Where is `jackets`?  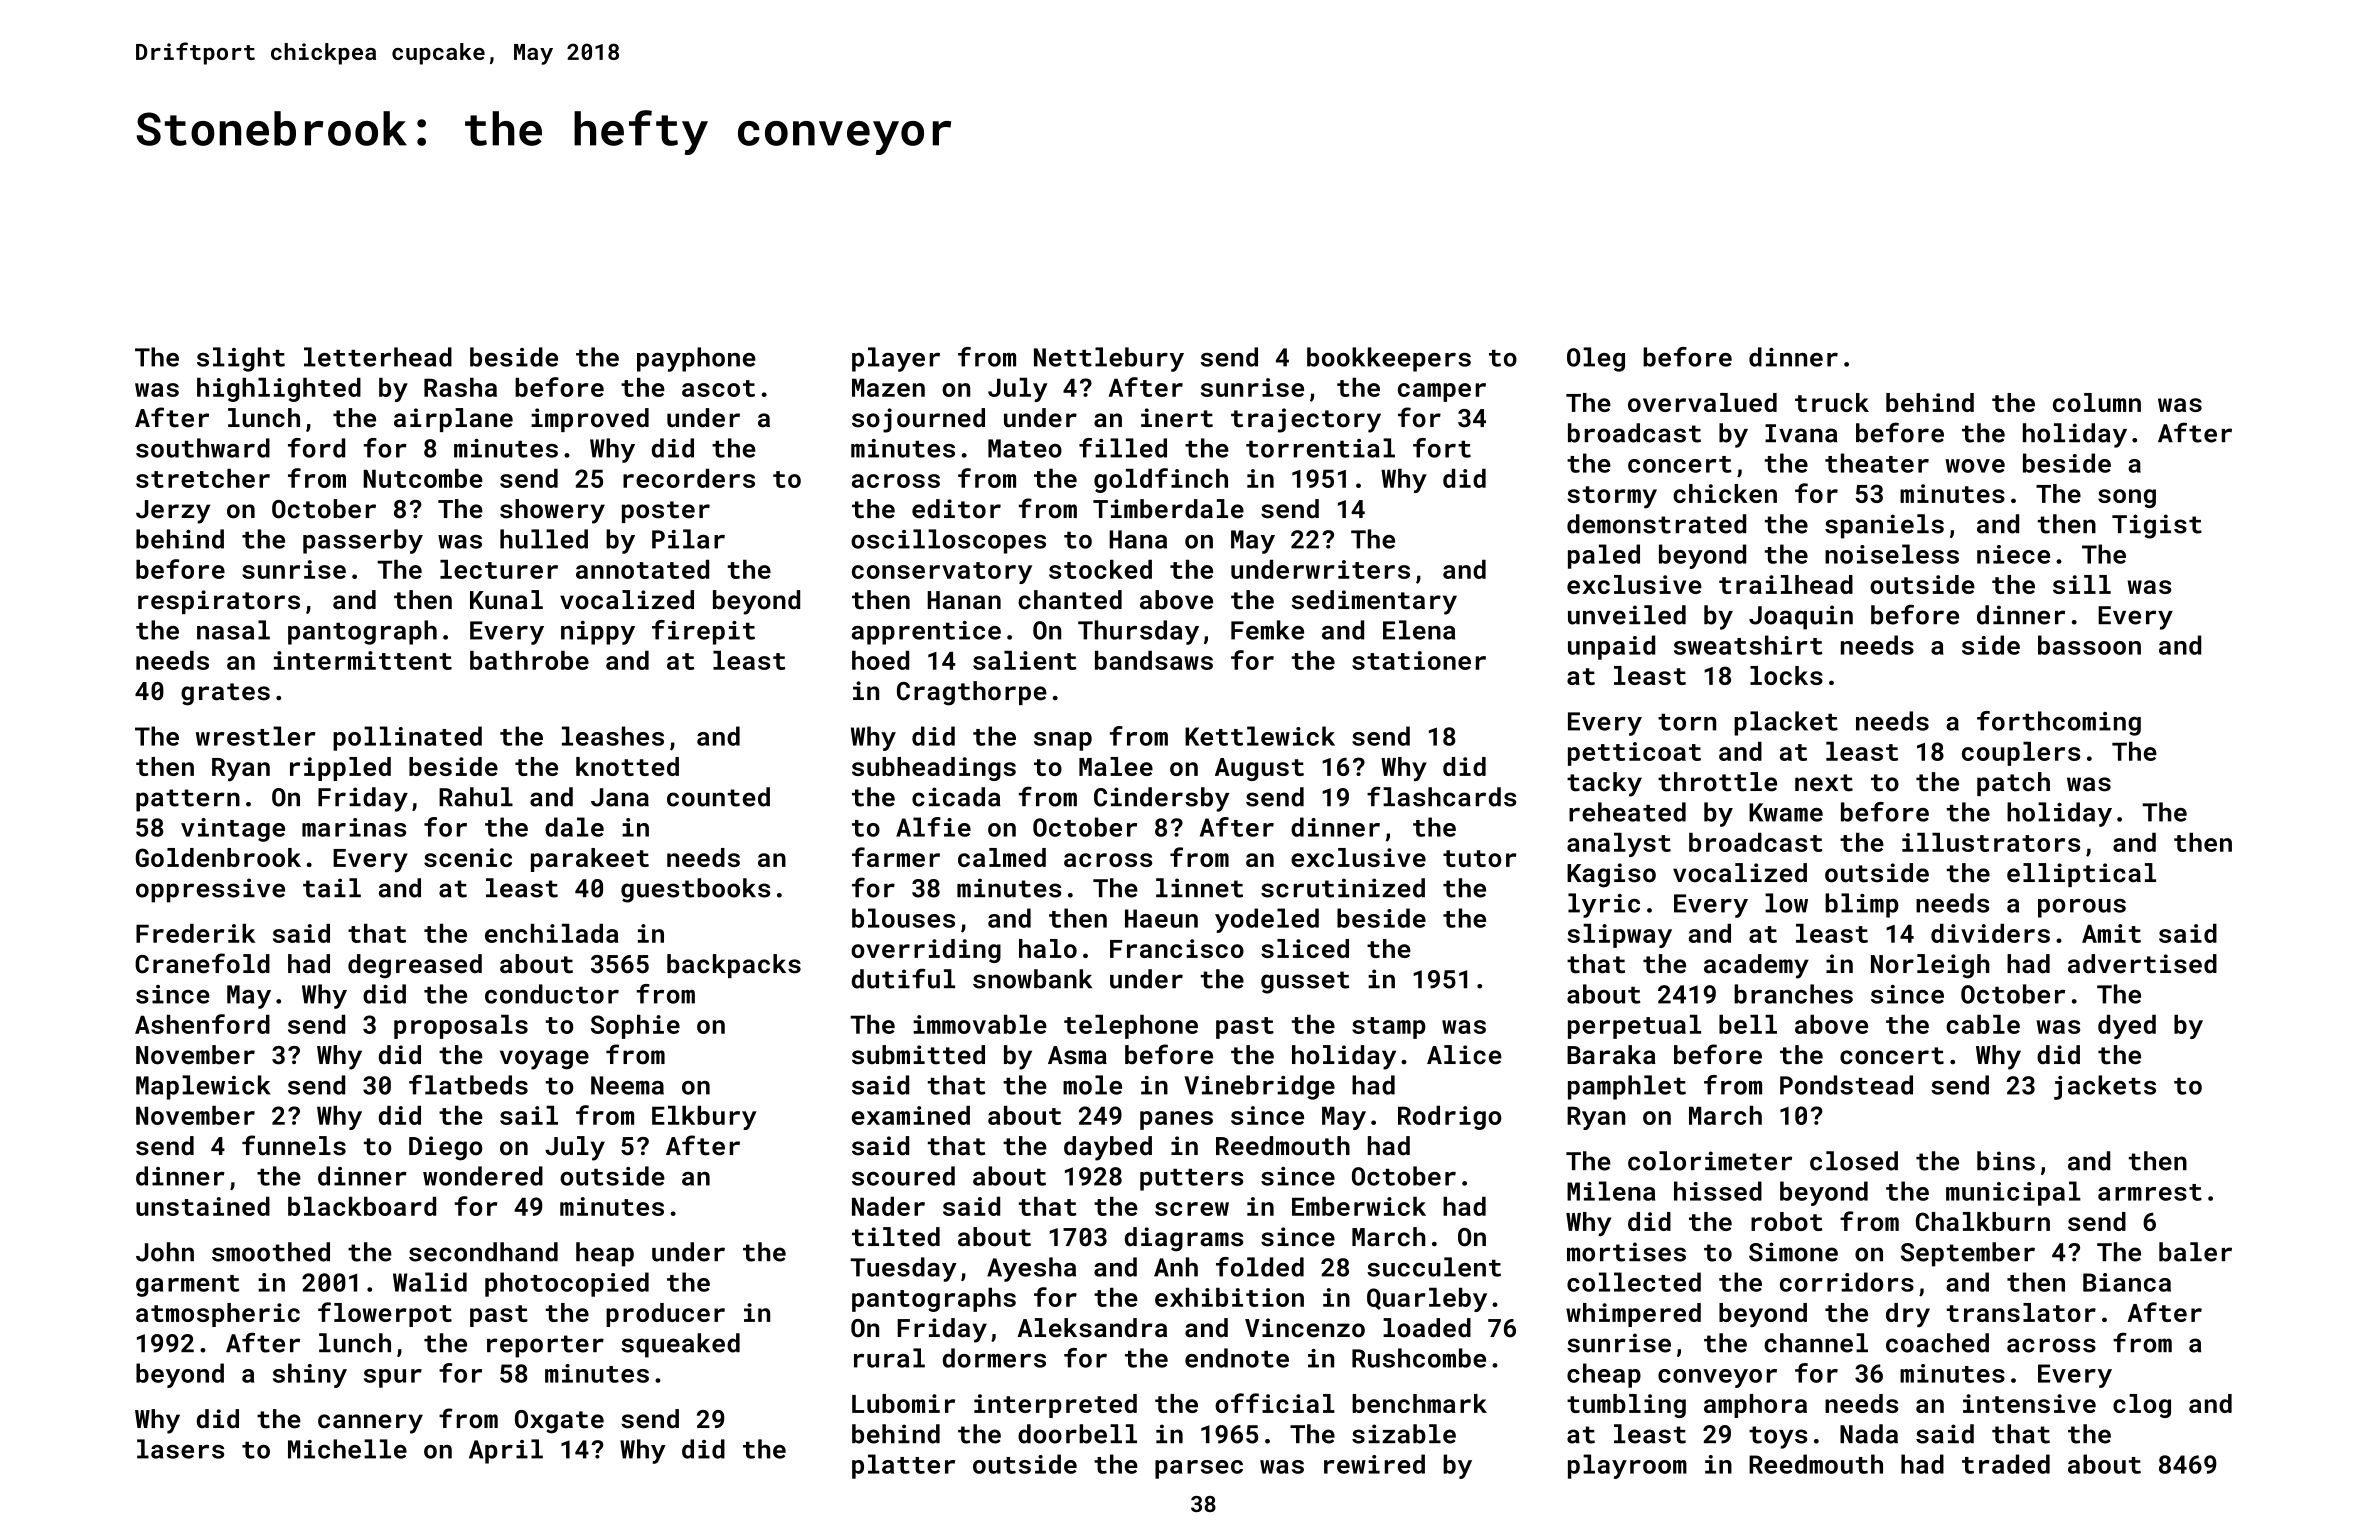
jackets is located at coordinates (2105, 1087).
